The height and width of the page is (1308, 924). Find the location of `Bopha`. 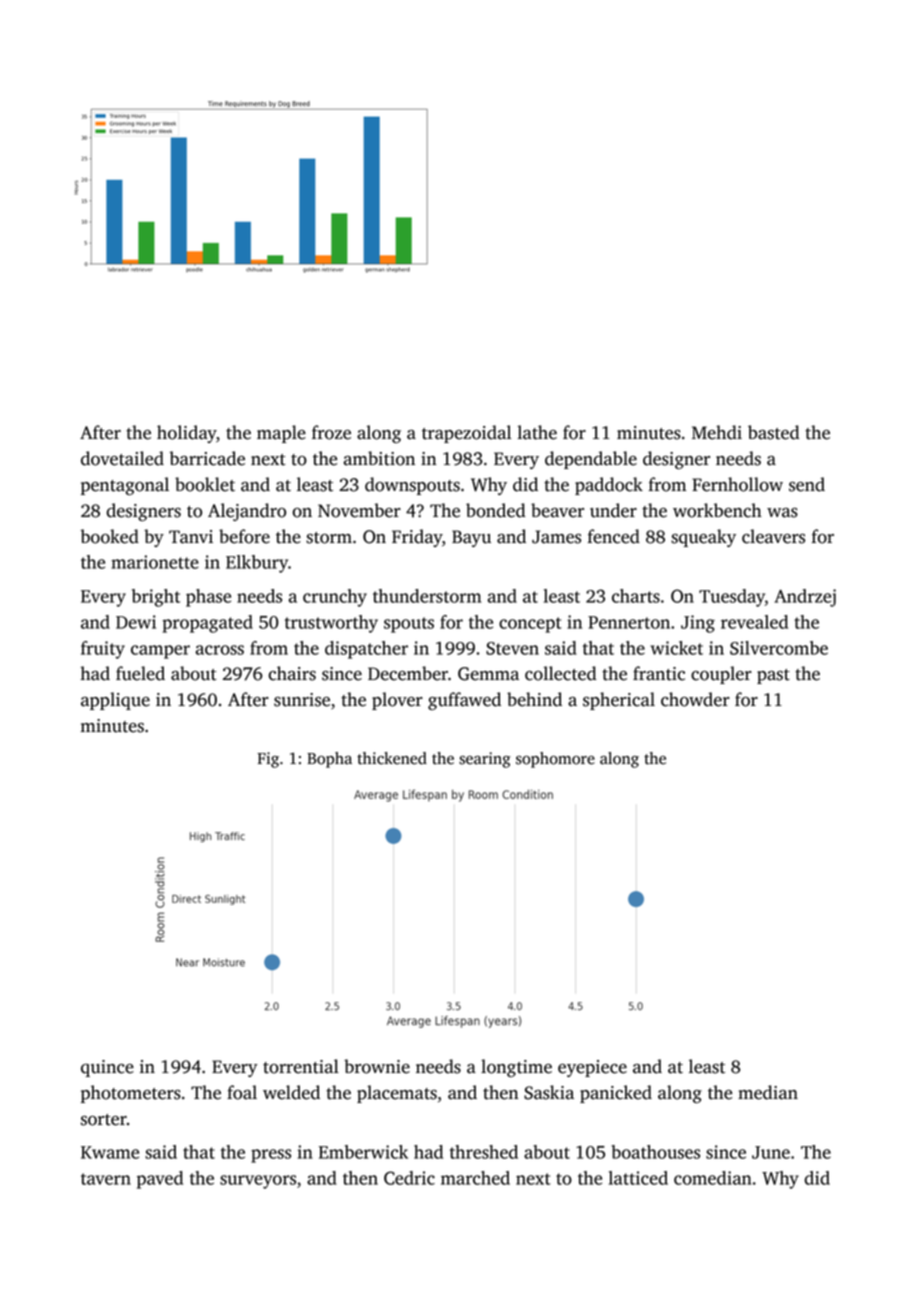

Bopha is located at coordinates (329, 760).
